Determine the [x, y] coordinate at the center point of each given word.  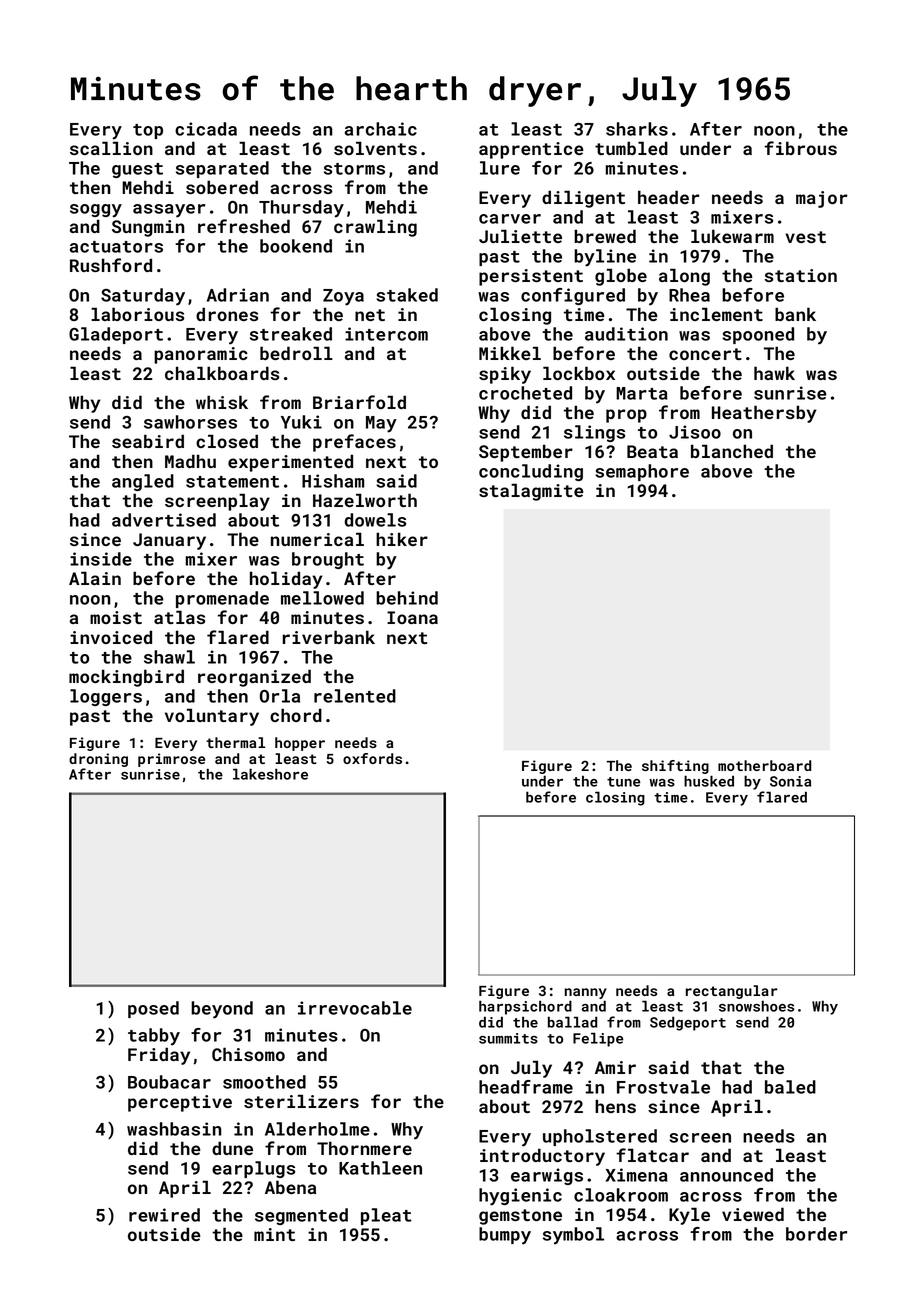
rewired [164, 1215]
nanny [586, 993]
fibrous [800, 148]
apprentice [531, 150]
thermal [235, 742]
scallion [111, 148]
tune [623, 782]
